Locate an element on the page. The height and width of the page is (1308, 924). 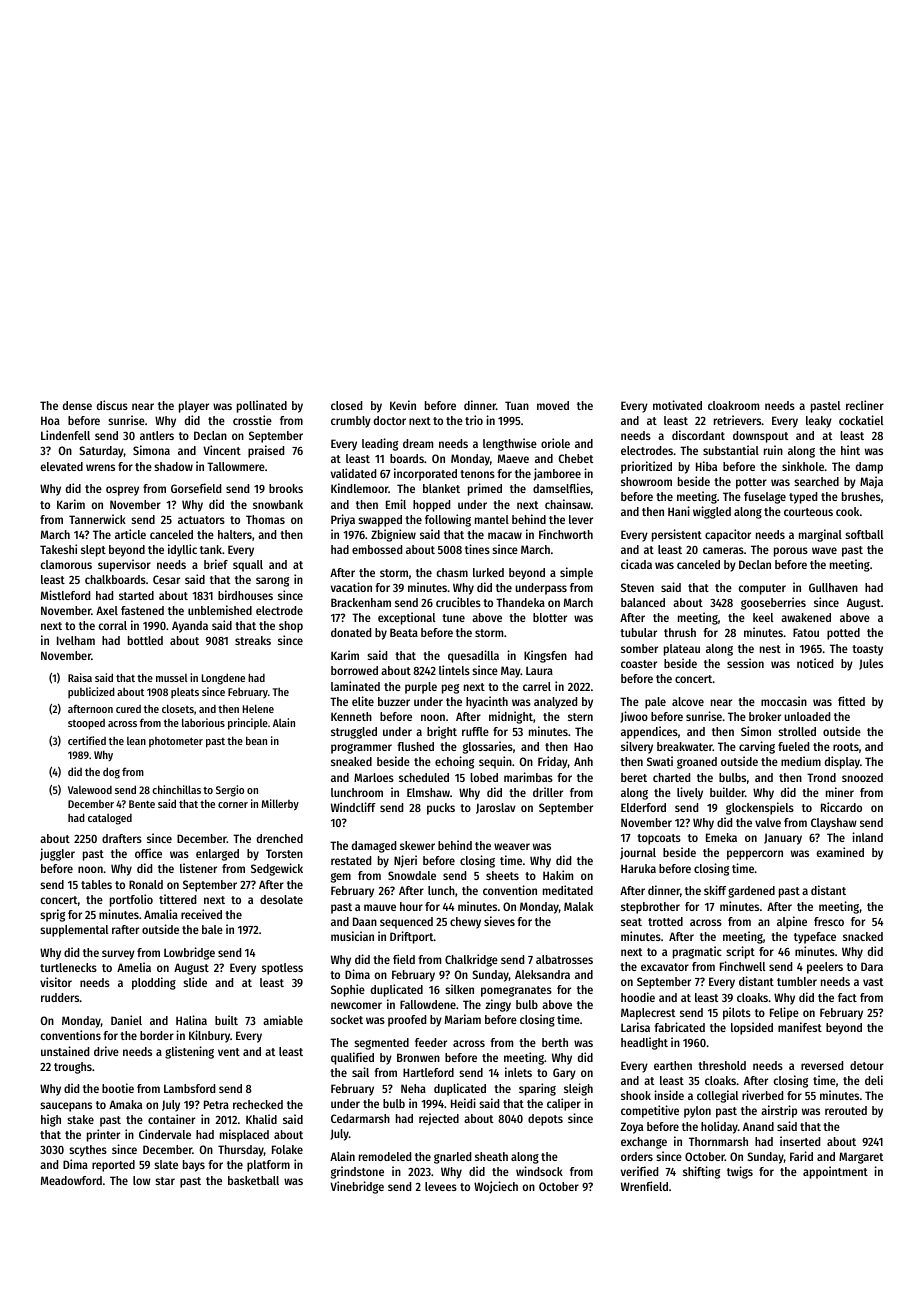
cicada is located at coordinates (636, 564).
